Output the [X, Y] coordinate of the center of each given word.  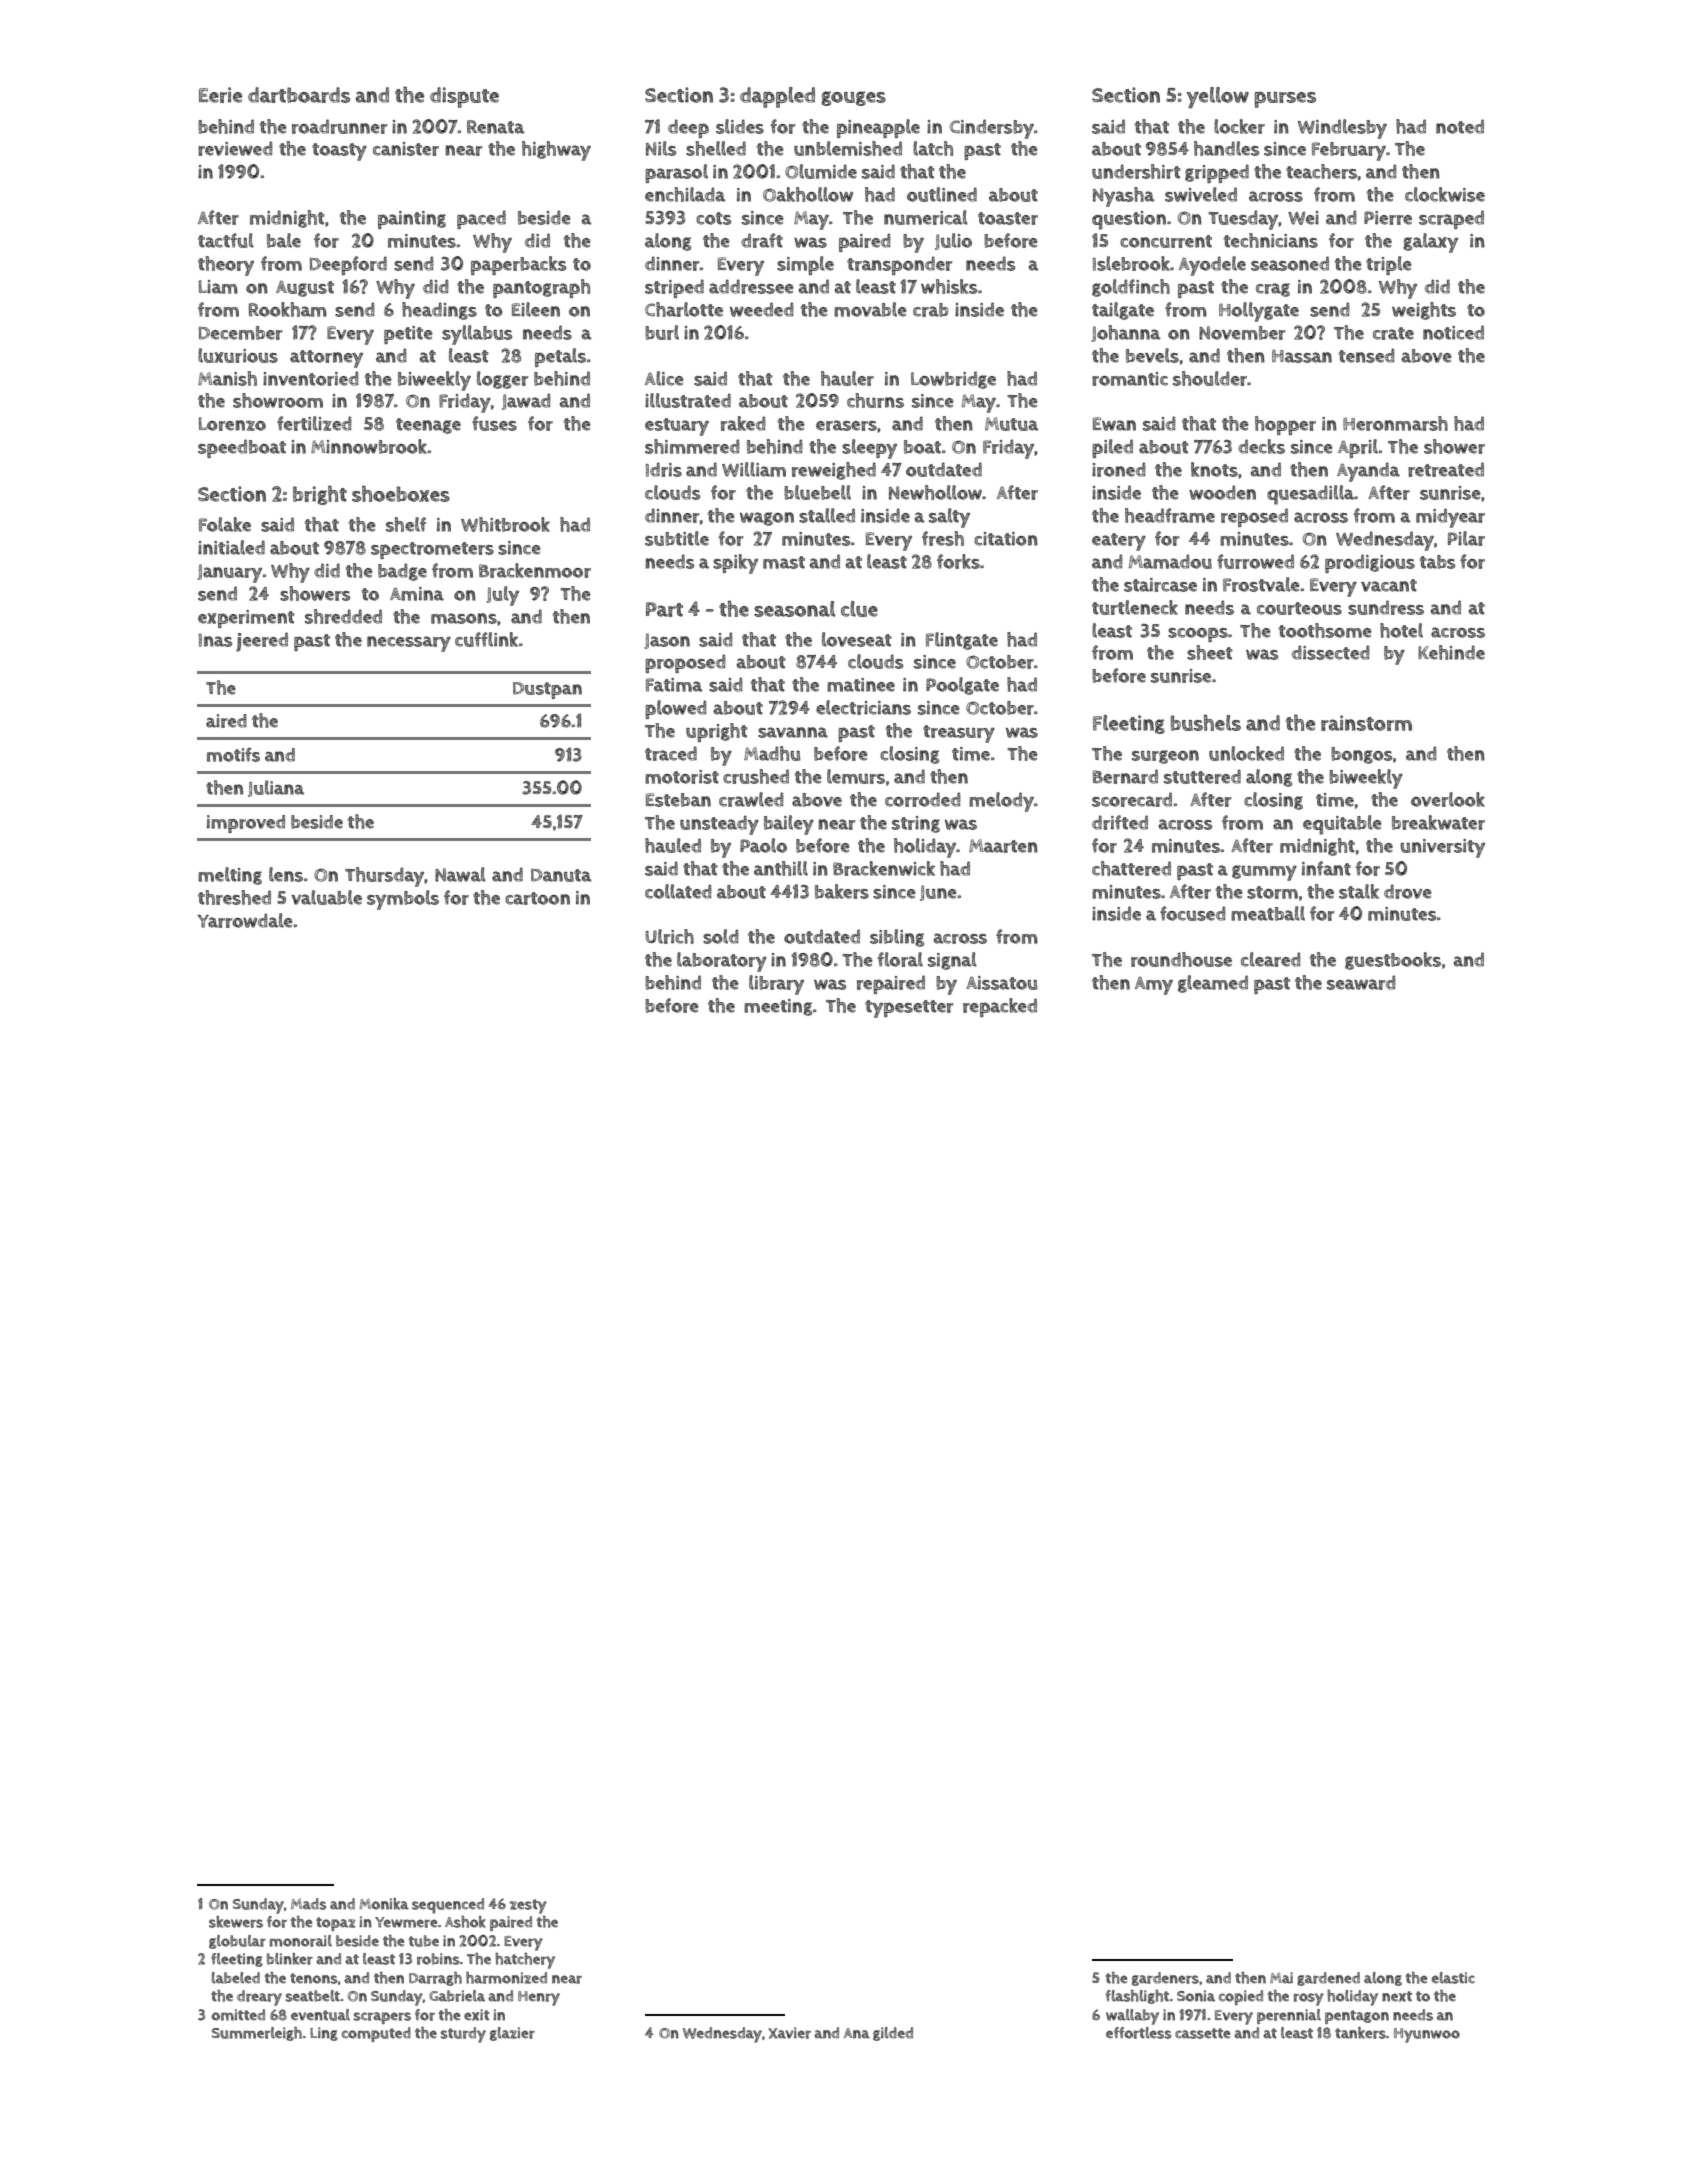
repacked [1000, 1007]
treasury [959, 734]
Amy [1154, 986]
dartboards [299, 95]
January [230, 573]
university [1443, 848]
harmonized [506, 1978]
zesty [528, 1906]
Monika [384, 1904]
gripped [1217, 173]
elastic [1453, 1978]
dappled [777, 97]
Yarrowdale [245, 920]
